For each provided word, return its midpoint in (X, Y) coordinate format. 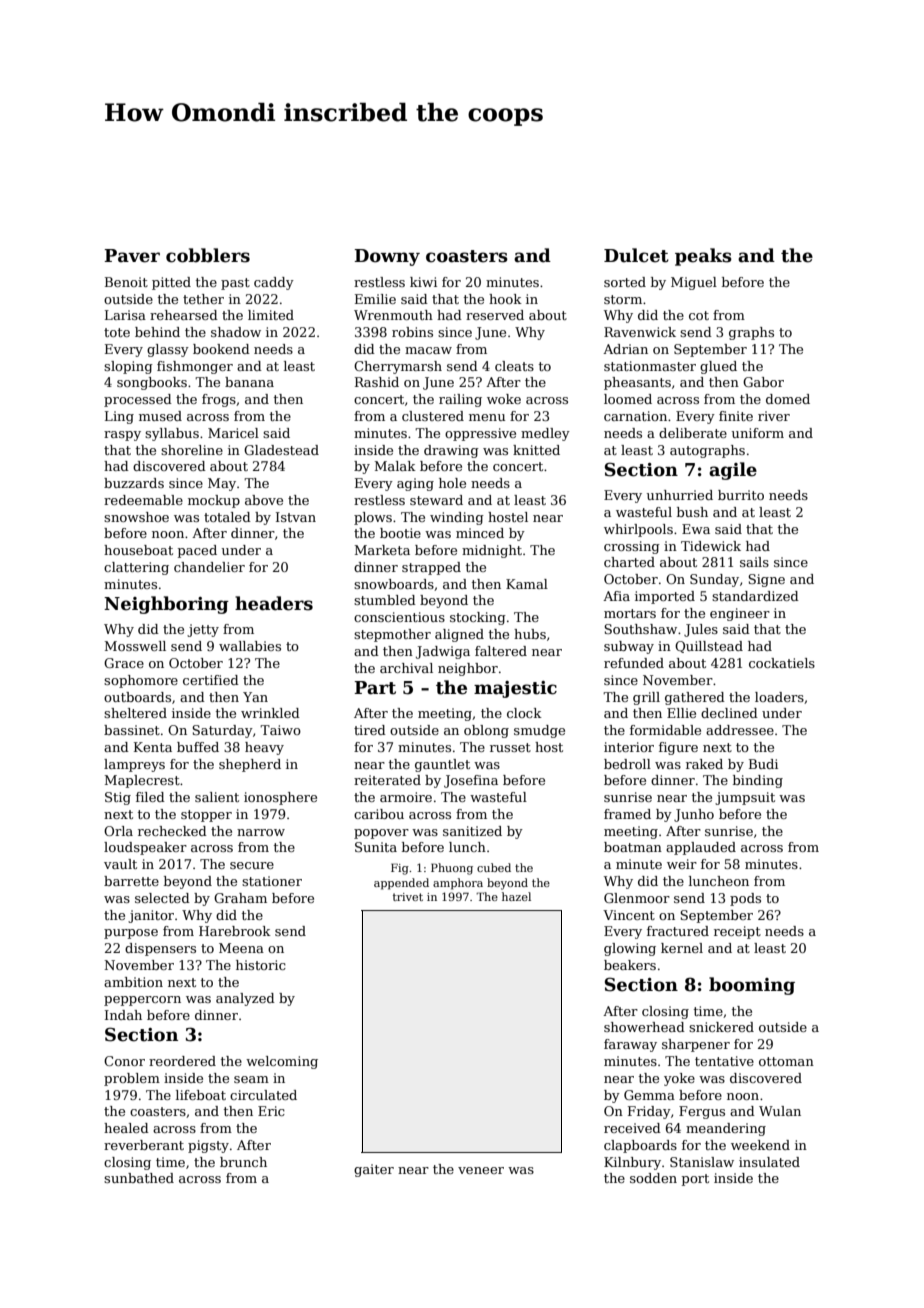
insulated (769, 1162)
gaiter (374, 1170)
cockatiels (782, 663)
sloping (128, 367)
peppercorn (142, 1001)
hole (452, 483)
